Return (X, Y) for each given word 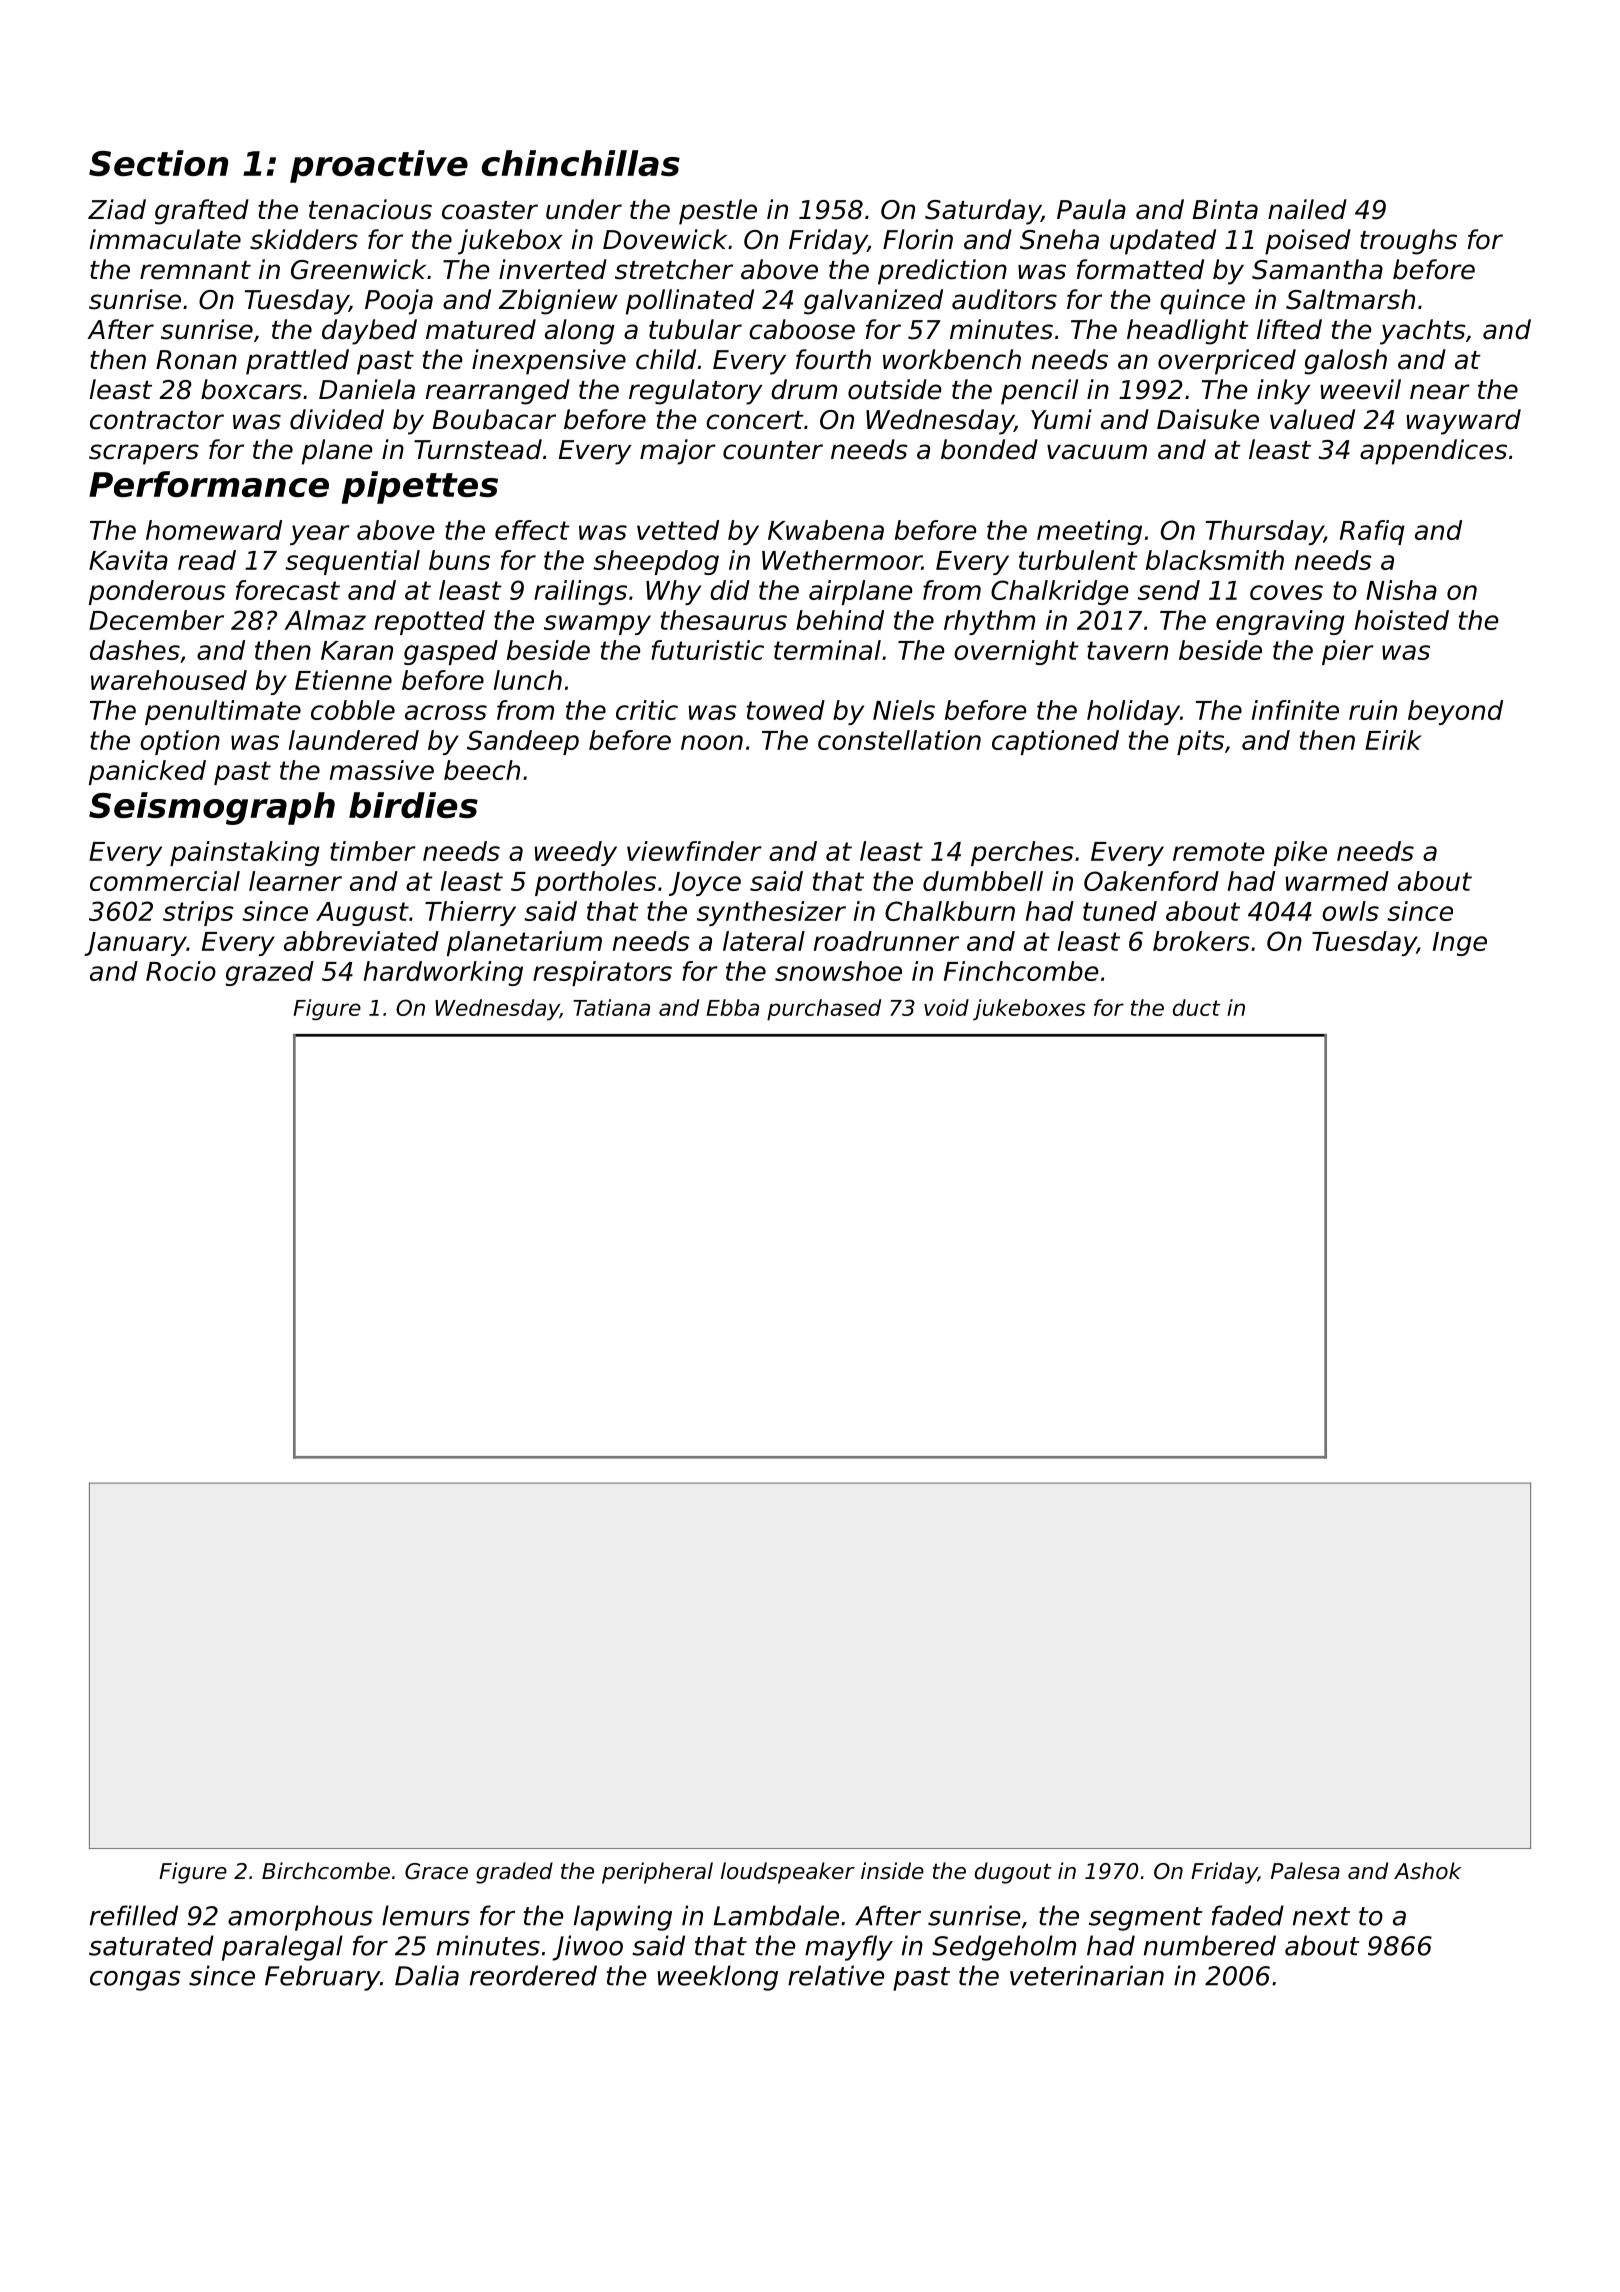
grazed (269, 973)
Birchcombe (326, 1871)
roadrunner (886, 941)
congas (135, 1981)
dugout (1013, 1873)
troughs (1408, 242)
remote (1218, 851)
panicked (147, 772)
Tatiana (611, 1007)
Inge (1460, 944)
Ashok (1427, 1871)
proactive (379, 166)
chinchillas (581, 163)
